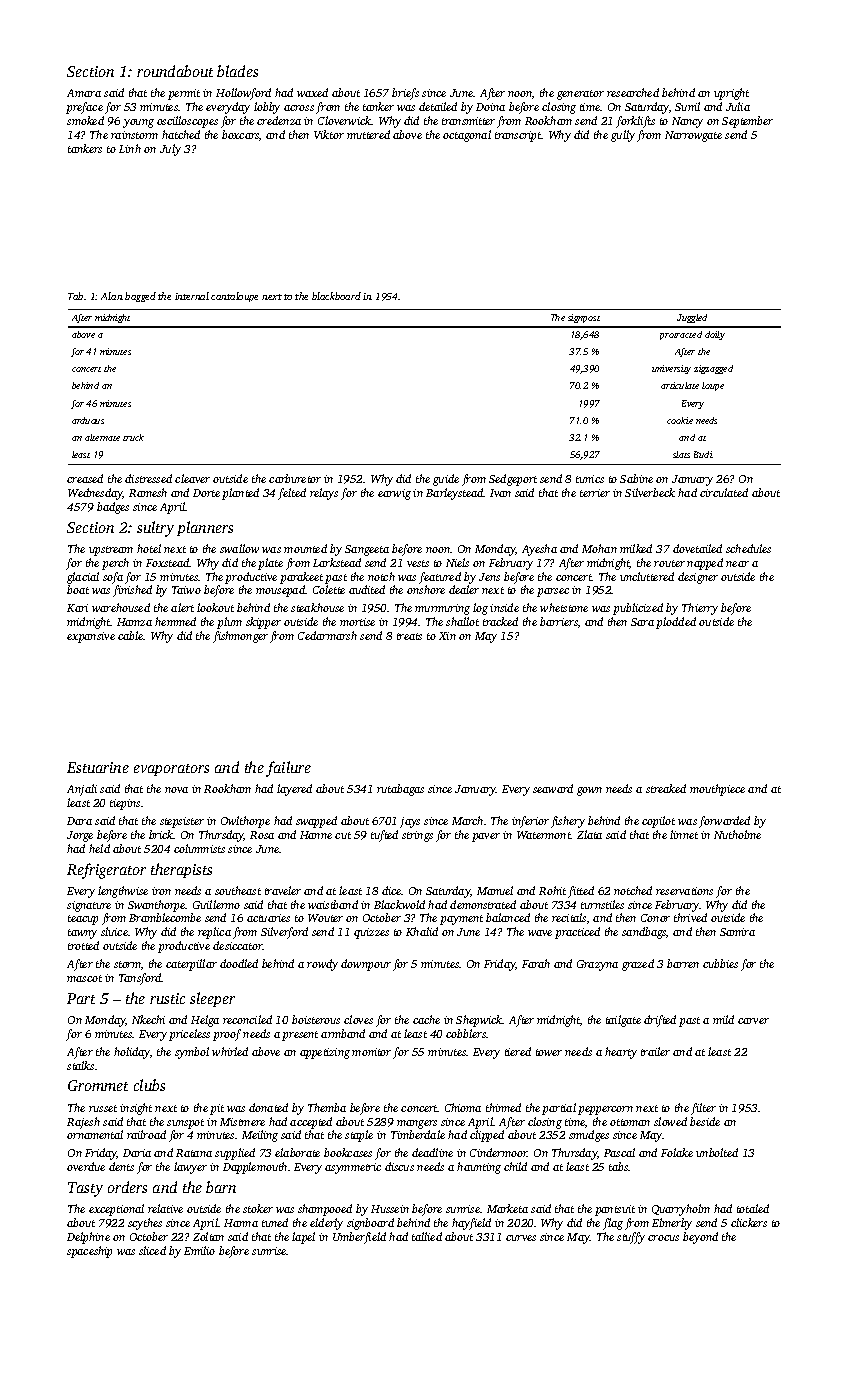 This image has height=1400, width=849. Describe the element at coordinates (384, 836) in the image. I see `tufted` at that location.
